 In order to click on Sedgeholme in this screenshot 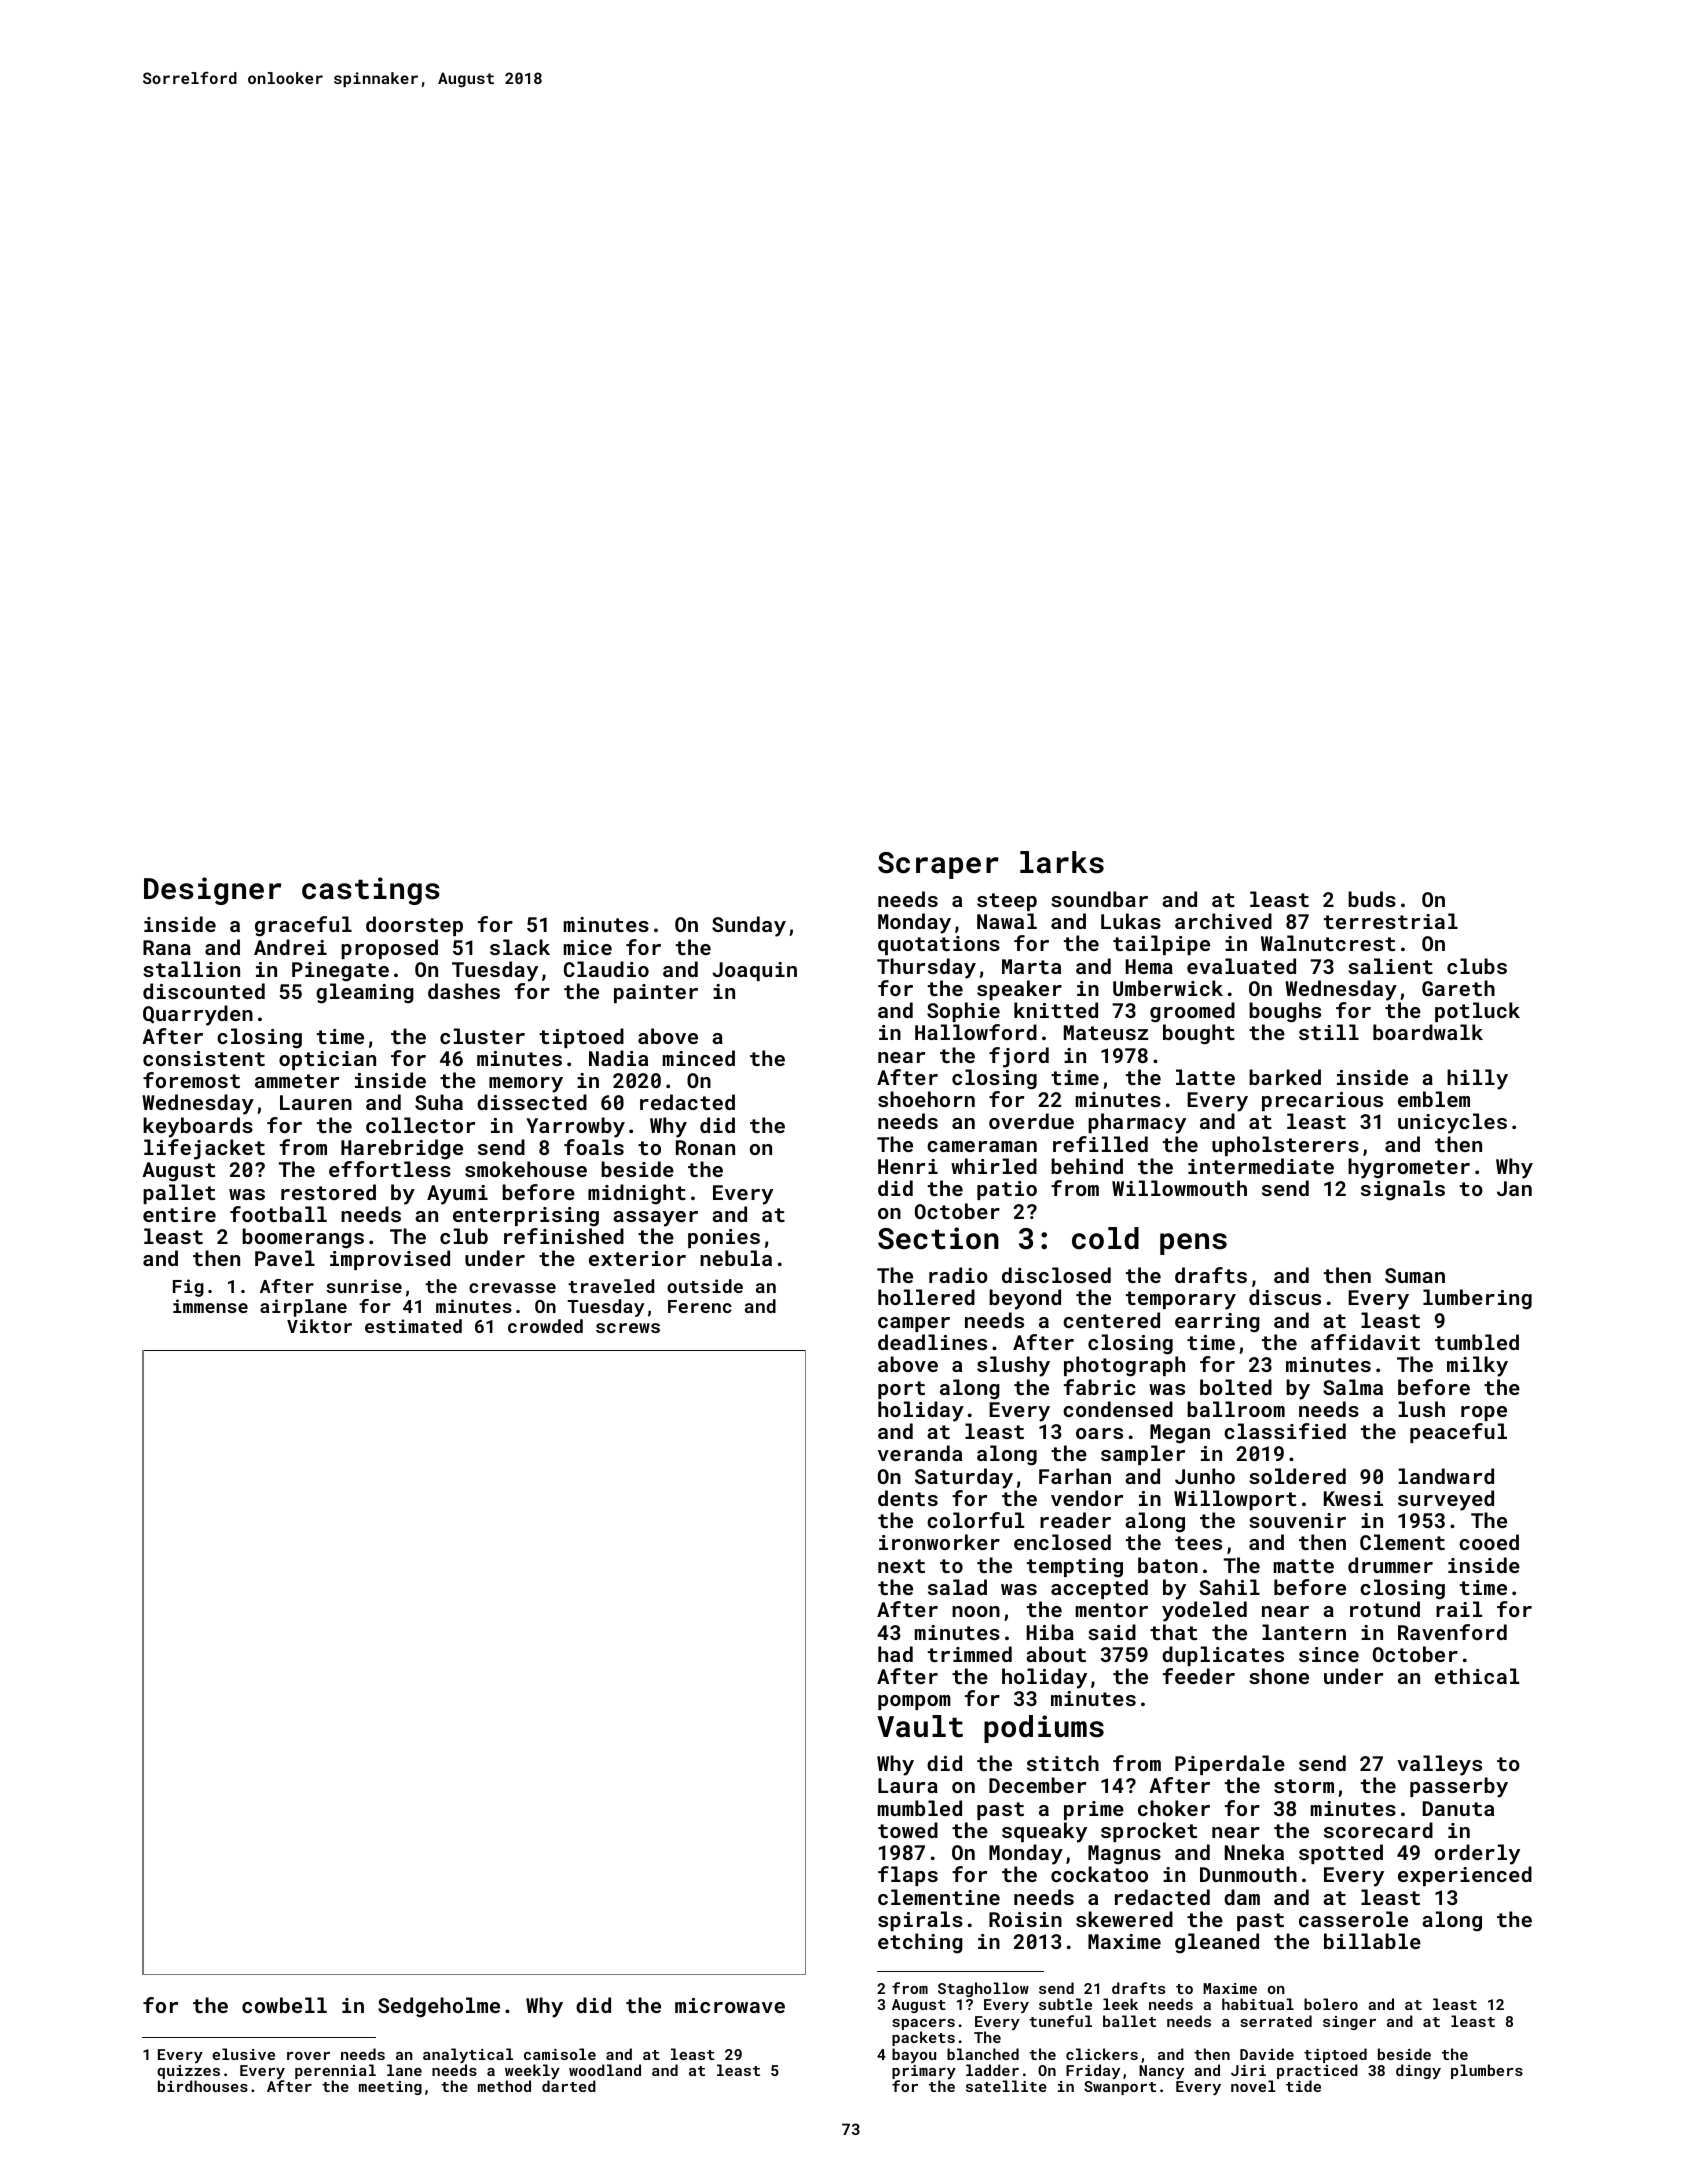, I will do `click(439, 2007)`.
